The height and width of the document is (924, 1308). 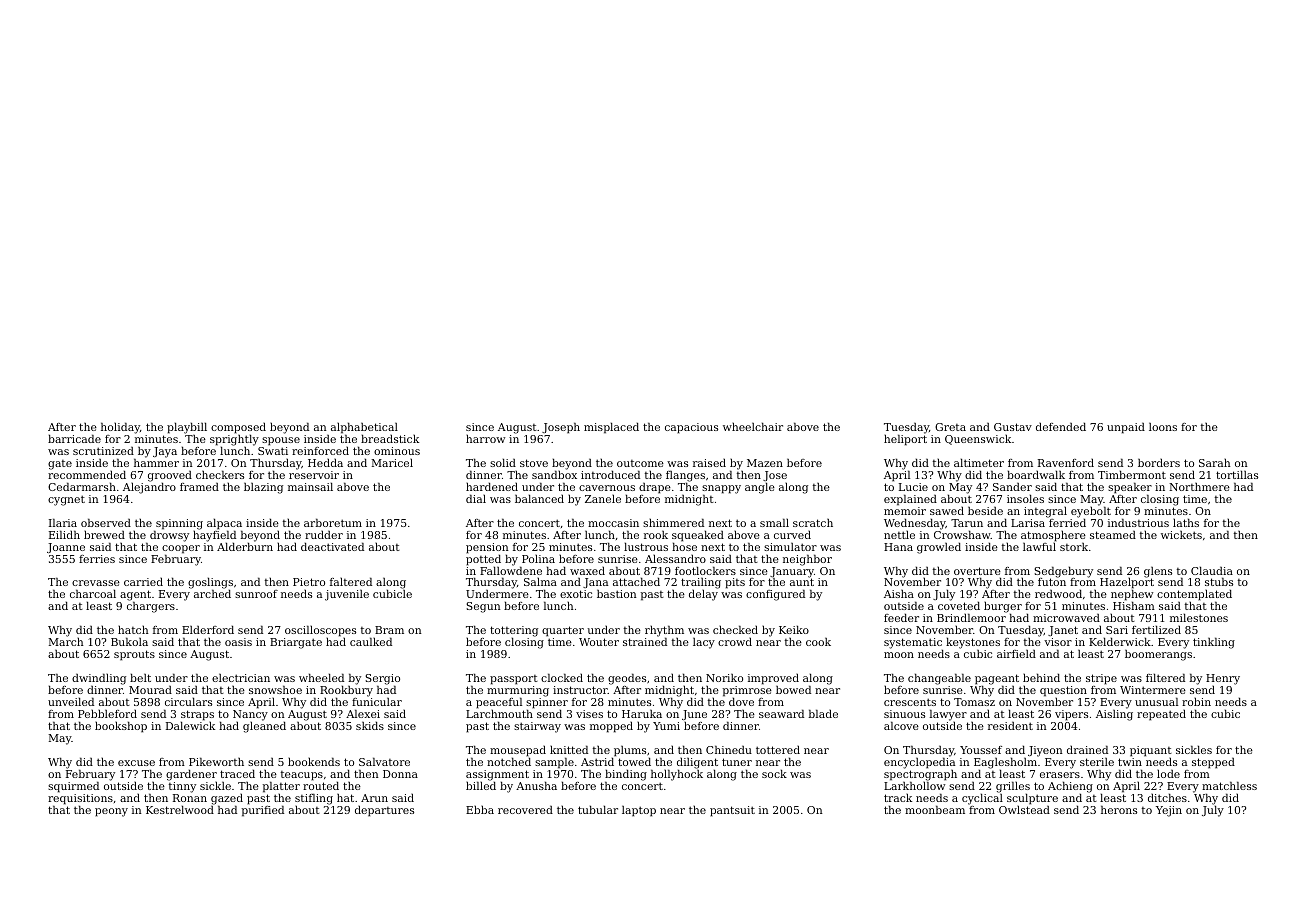 I want to click on passport, so click(x=514, y=680).
